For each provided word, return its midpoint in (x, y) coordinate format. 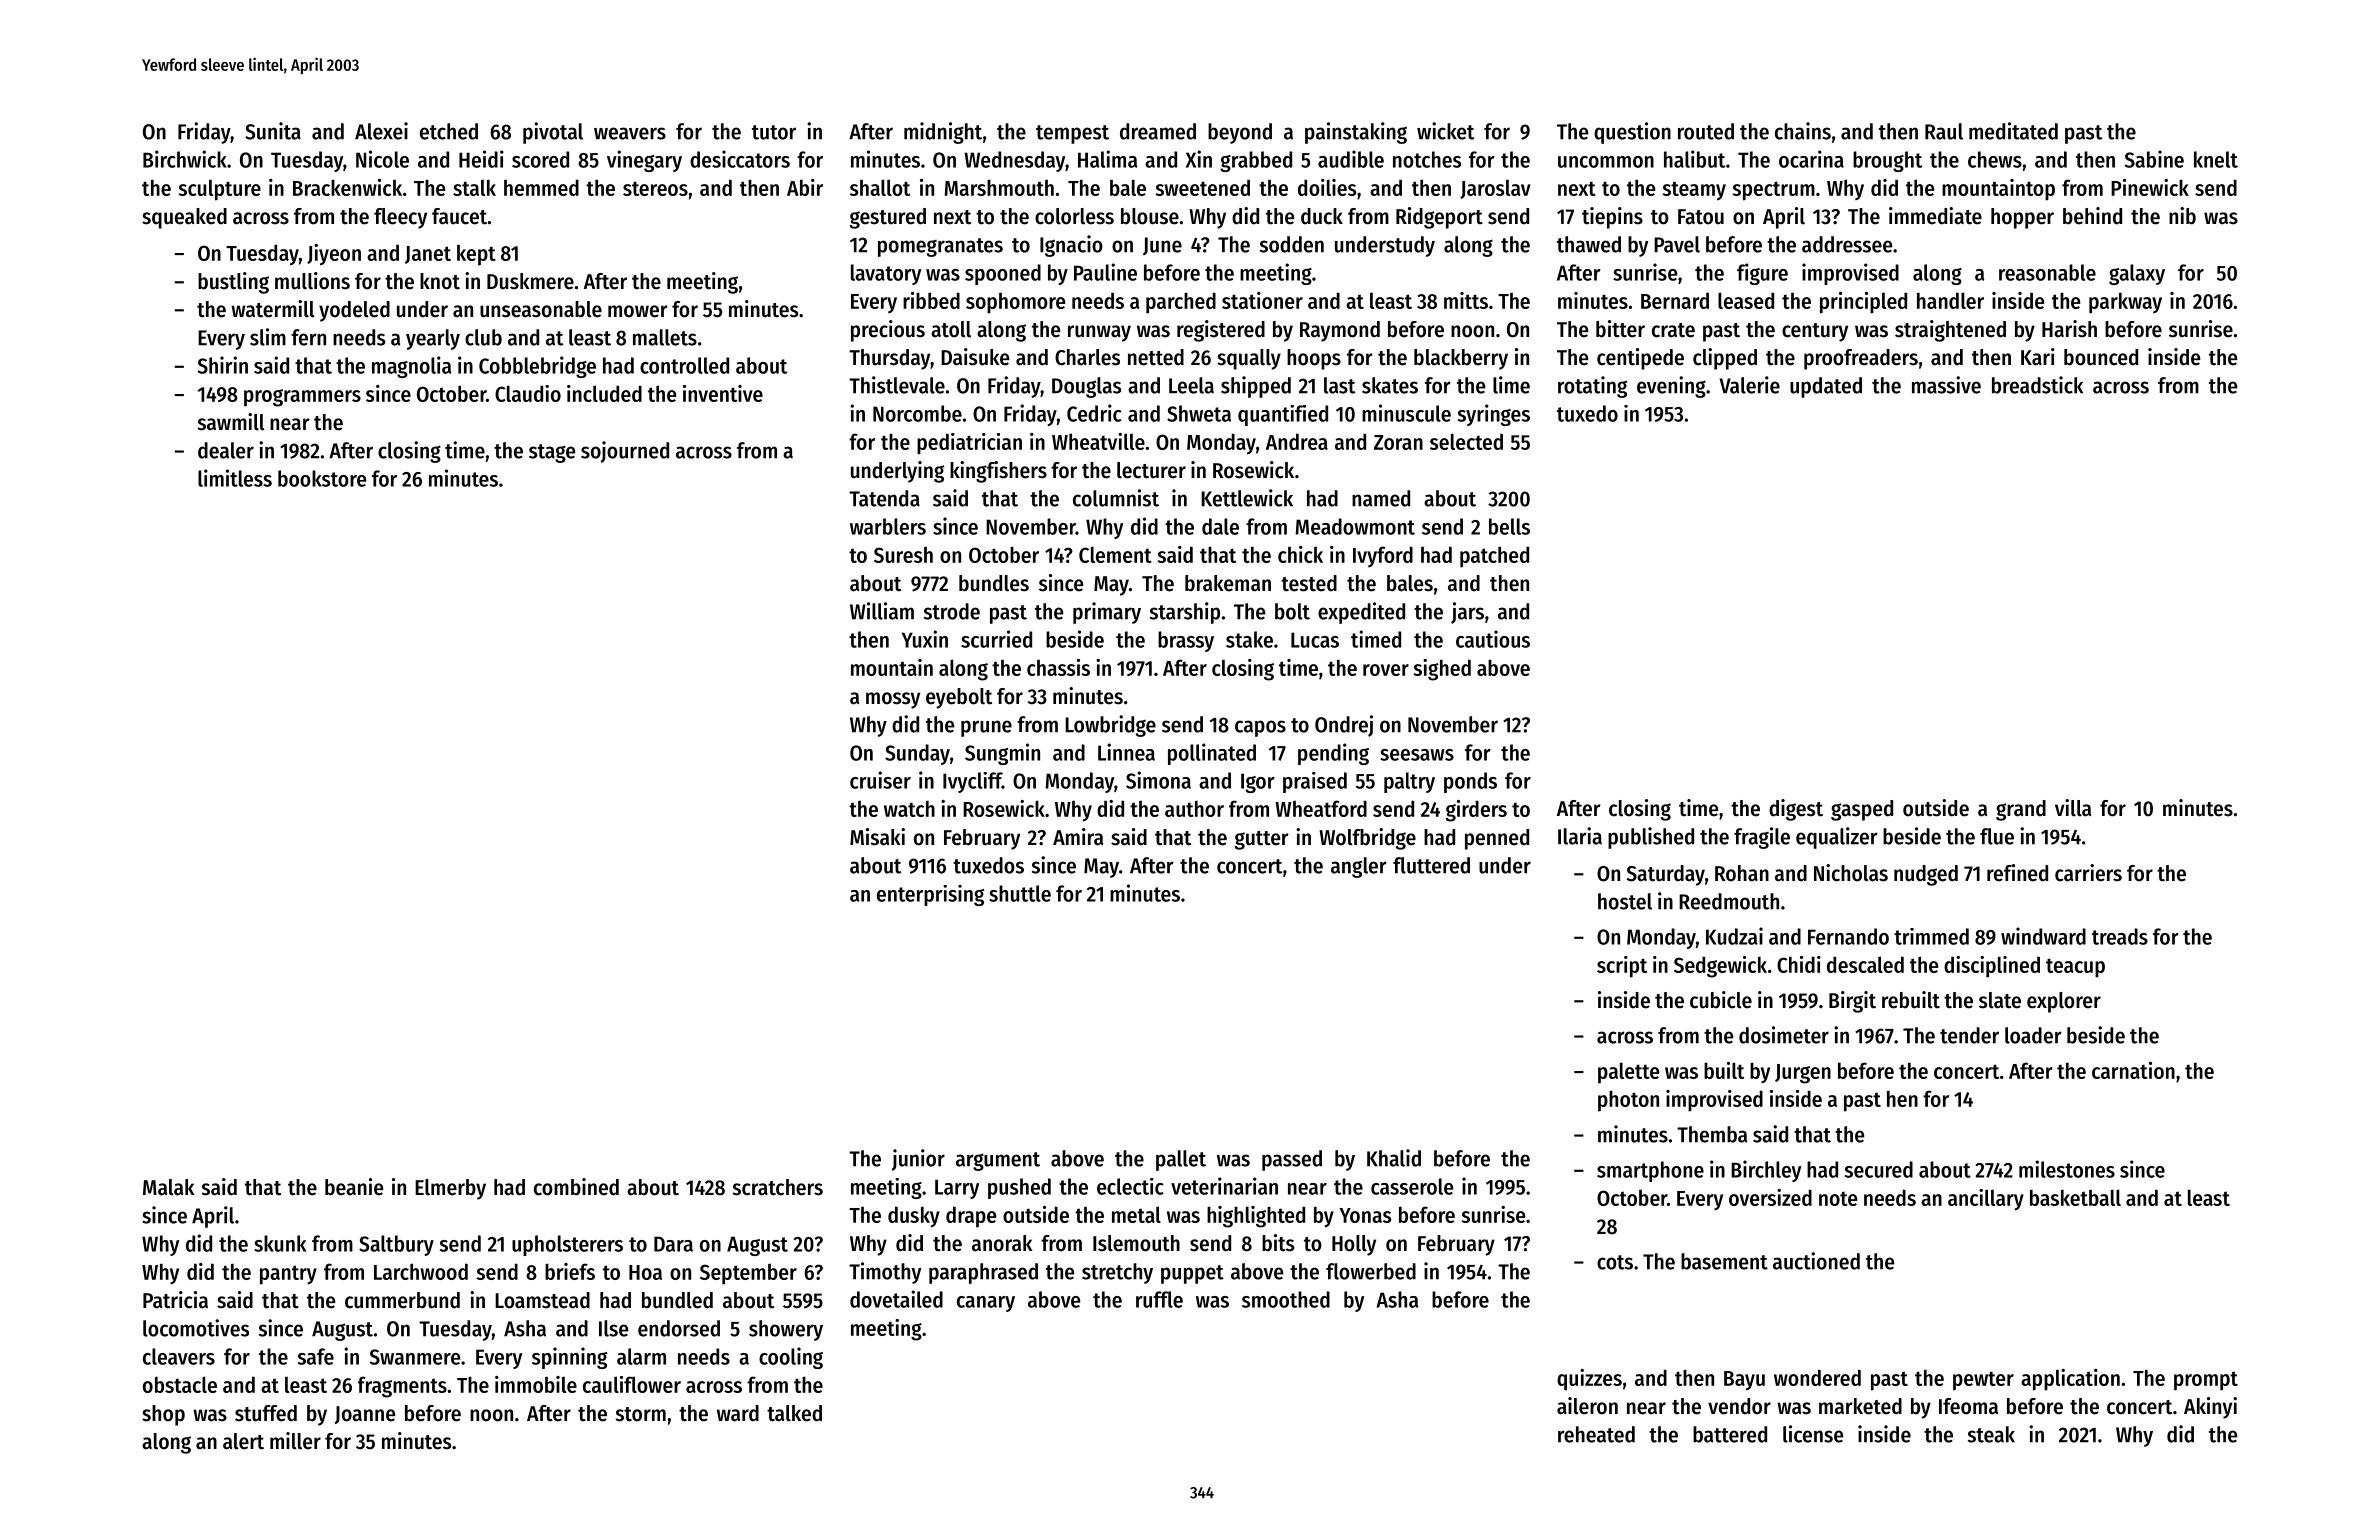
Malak (169, 1187)
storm (641, 1414)
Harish (2069, 329)
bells (1509, 526)
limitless (235, 478)
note (1838, 1198)
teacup (2075, 968)
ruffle (1159, 1299)
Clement (1115, 554)
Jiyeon (334, 255)
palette (1628, 1073)
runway (1099, 333)
